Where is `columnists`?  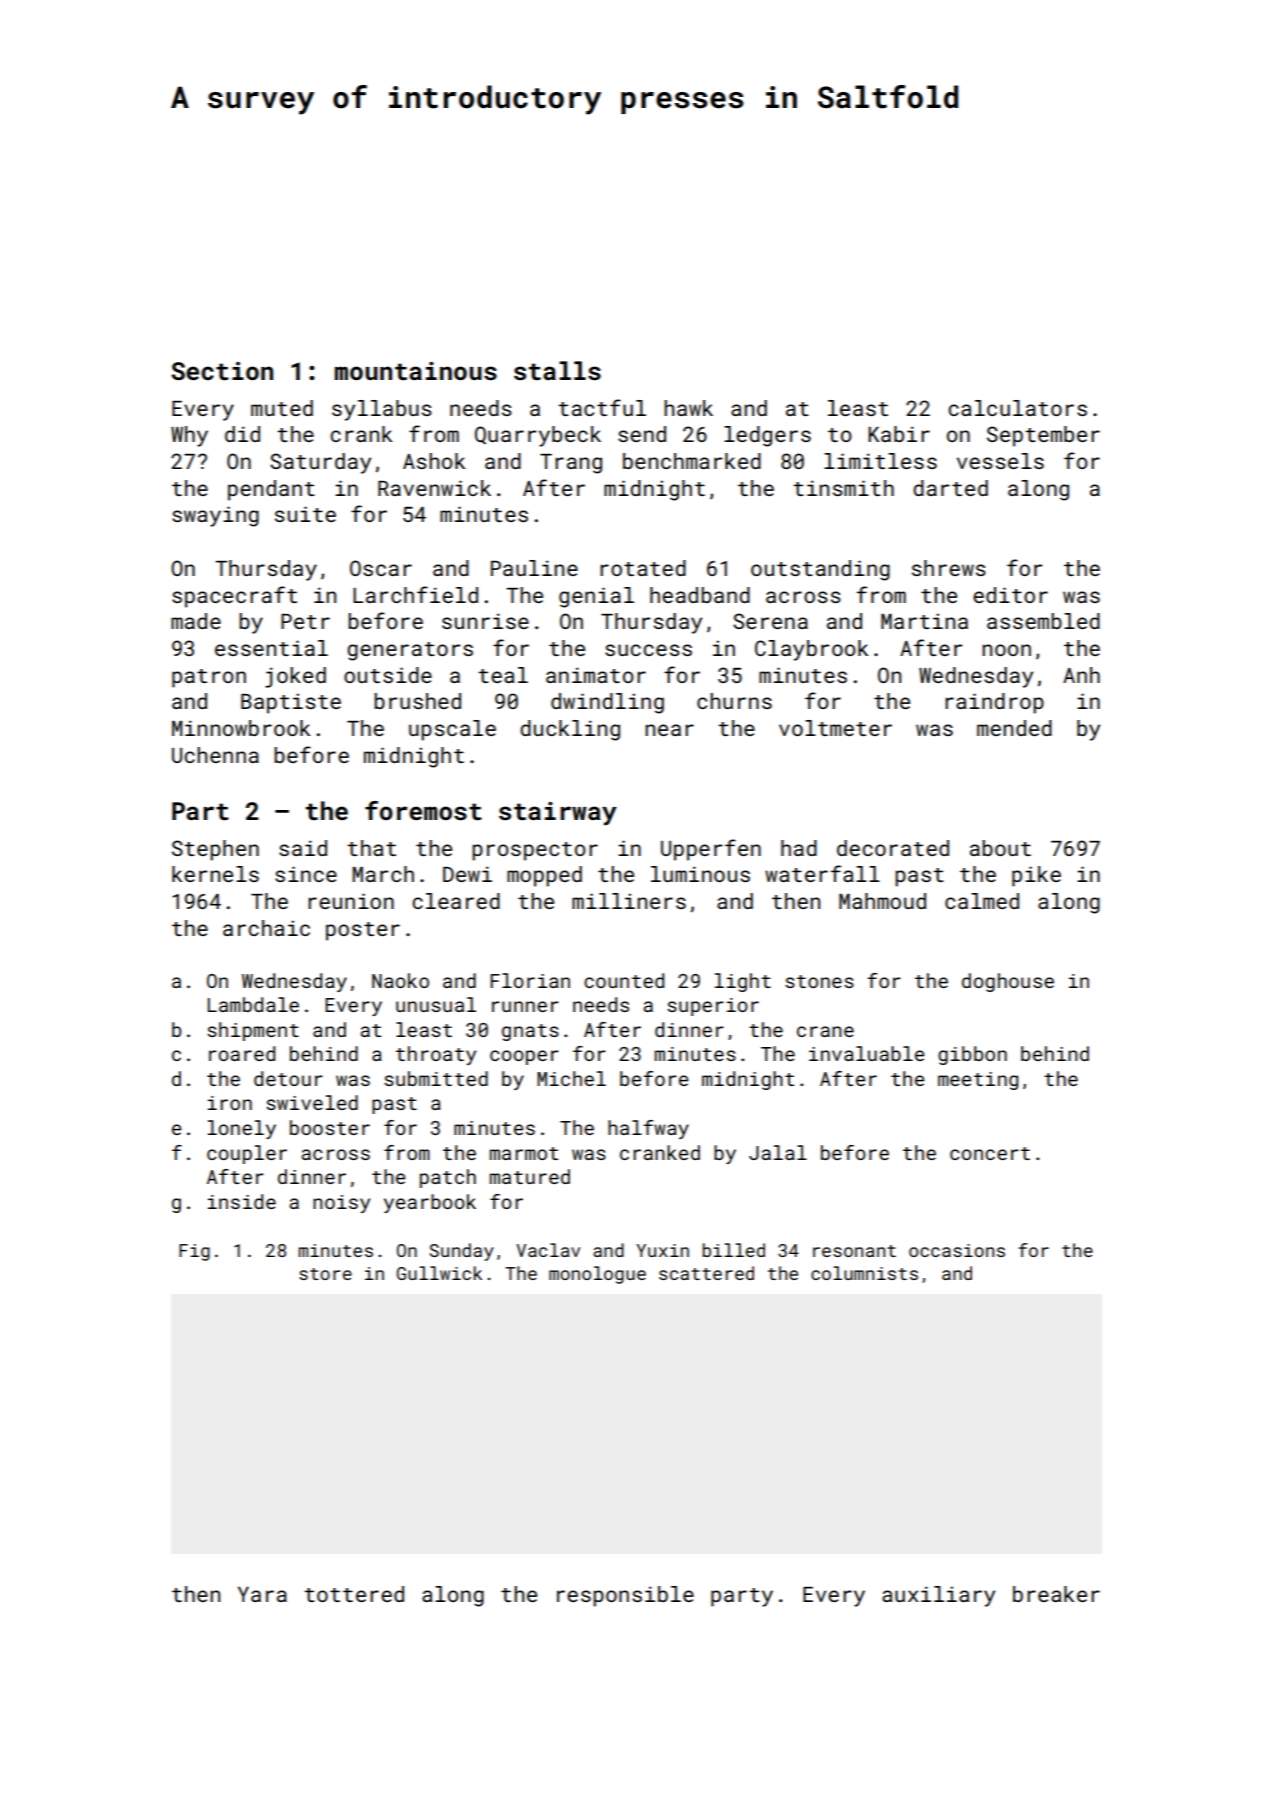 columnists is located at coordinates (864, 1273).
